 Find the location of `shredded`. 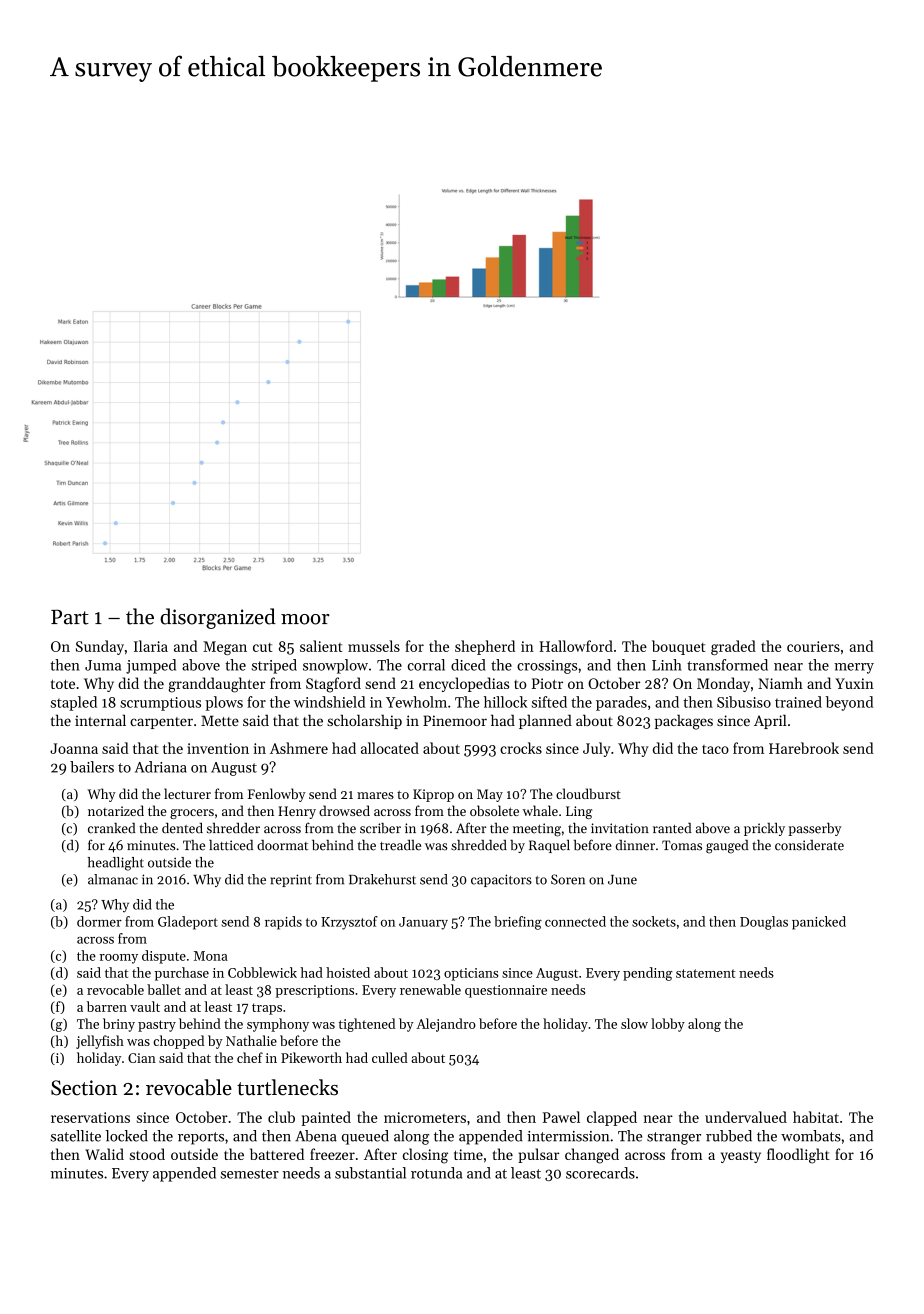

shredded is located at coordinates (479, 845).
